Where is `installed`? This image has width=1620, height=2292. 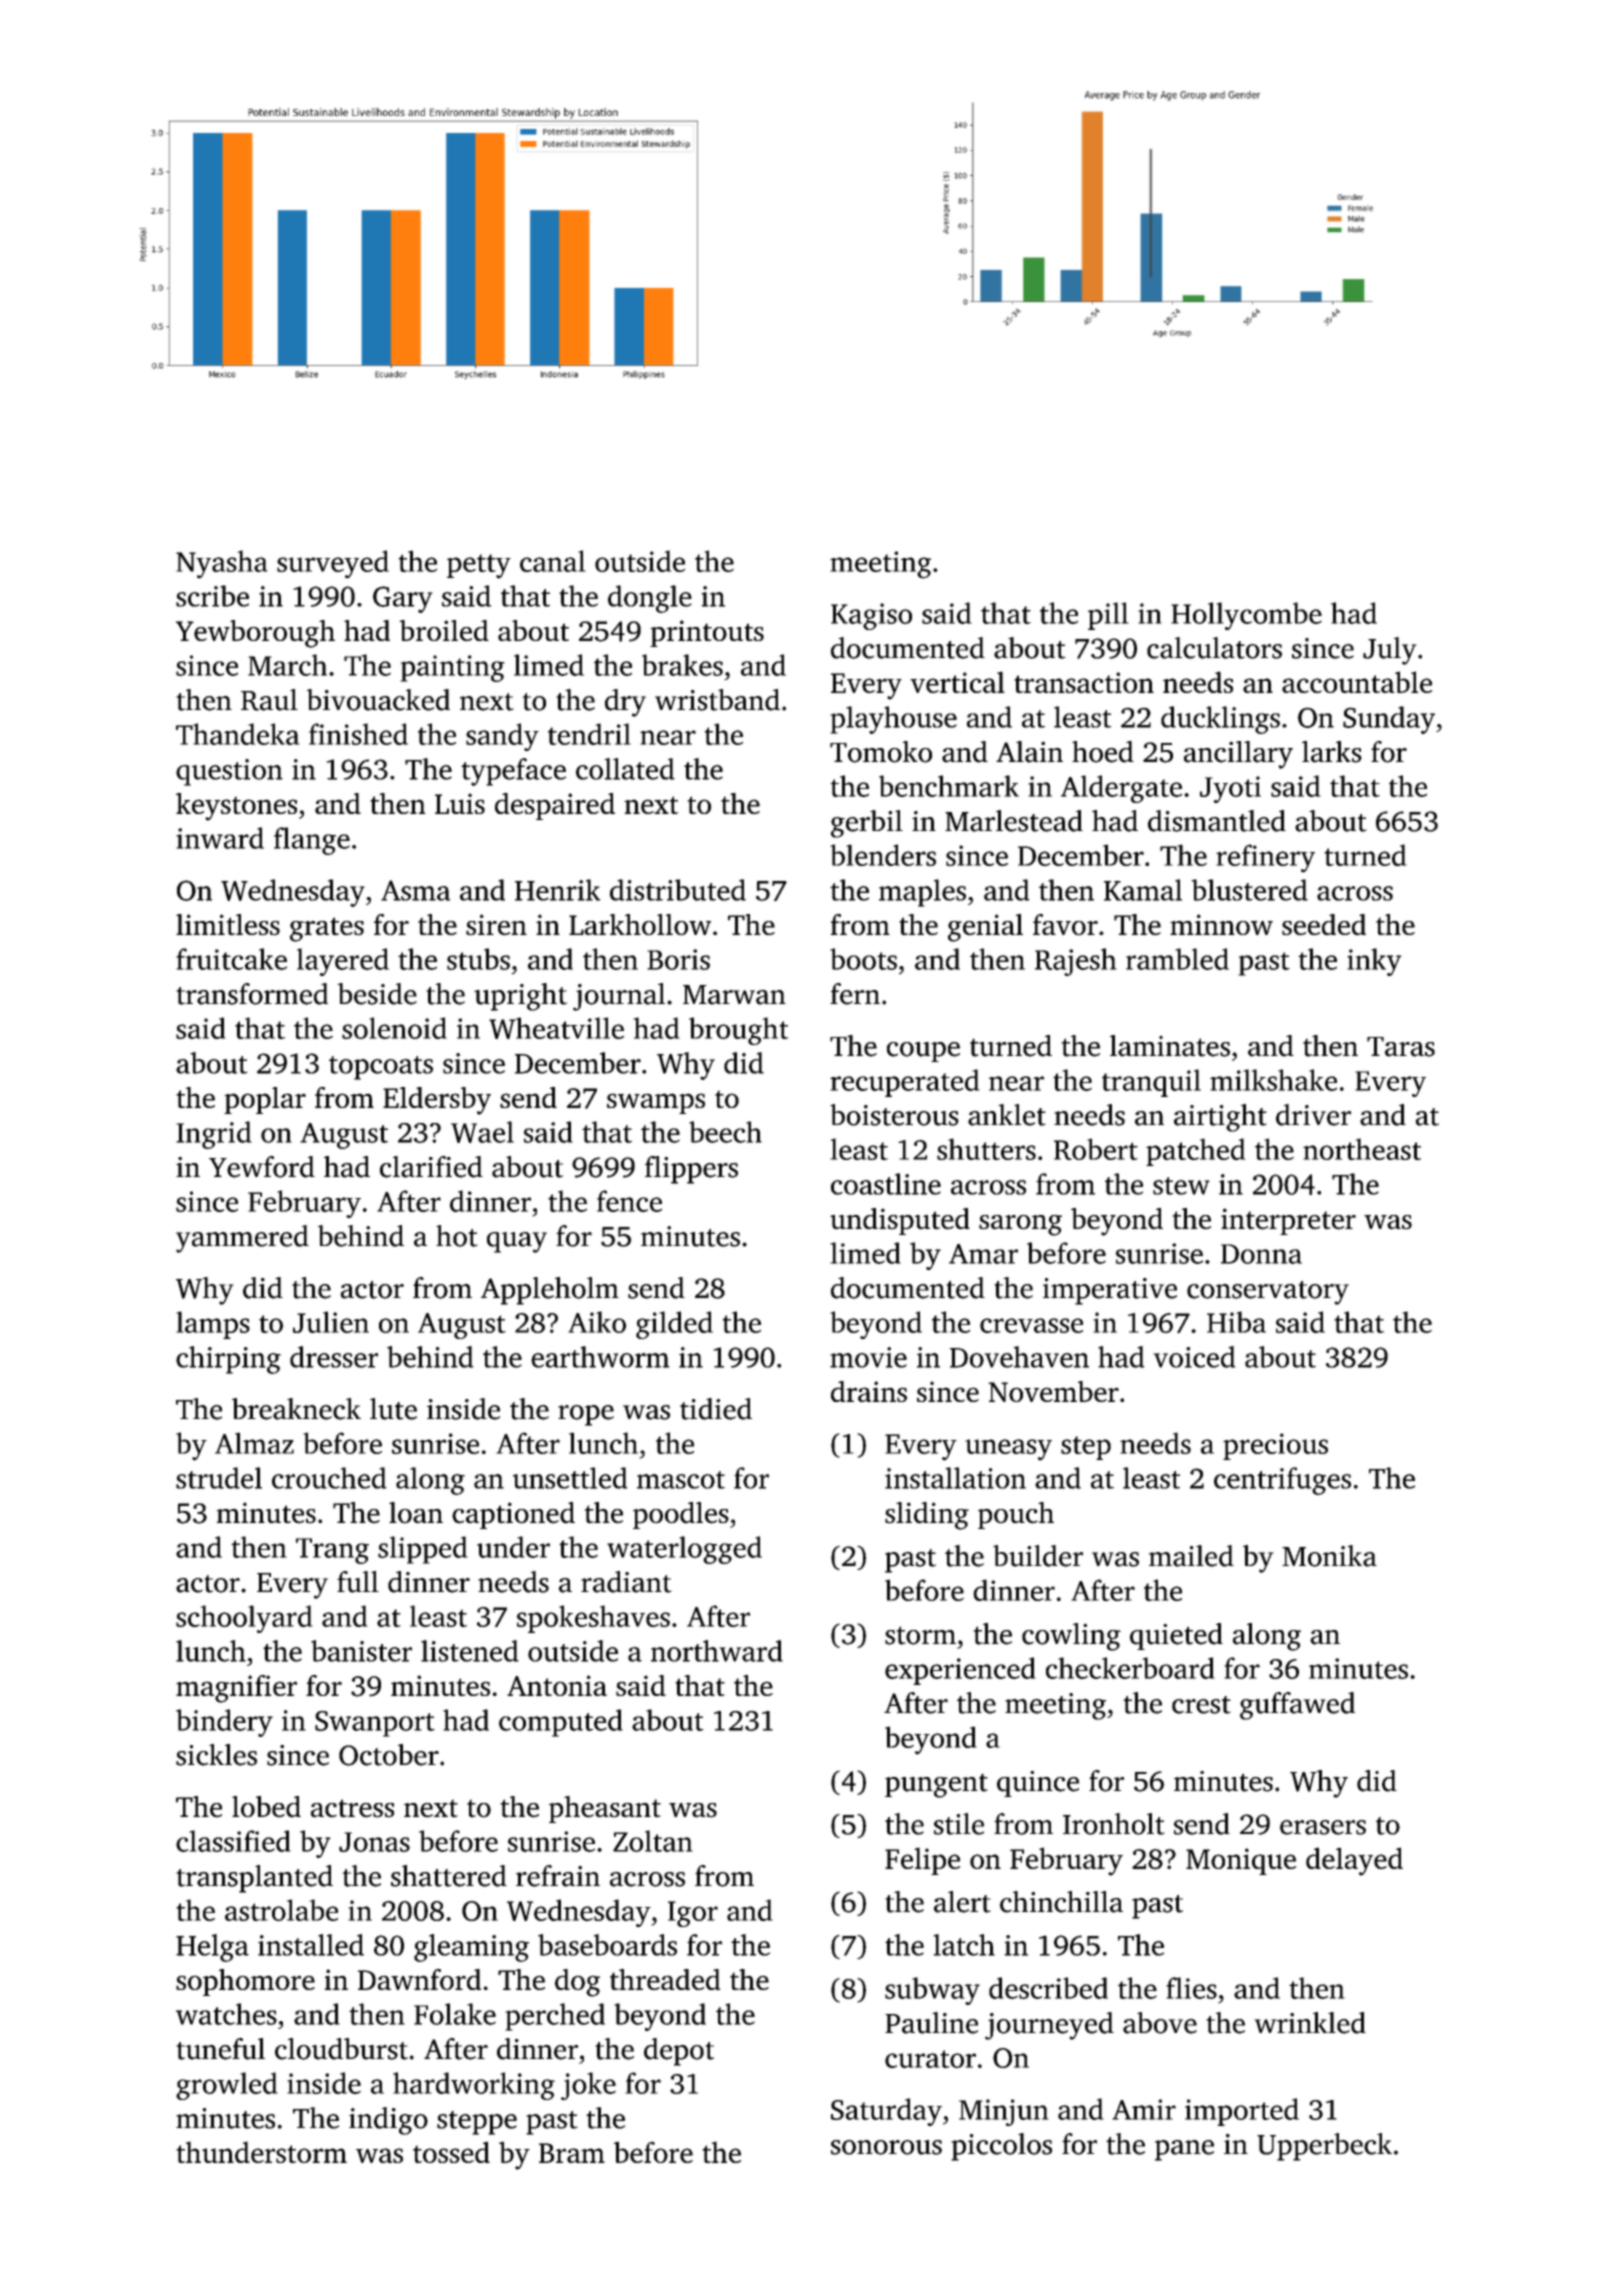 installed is located at coordinates (311, 1945).
